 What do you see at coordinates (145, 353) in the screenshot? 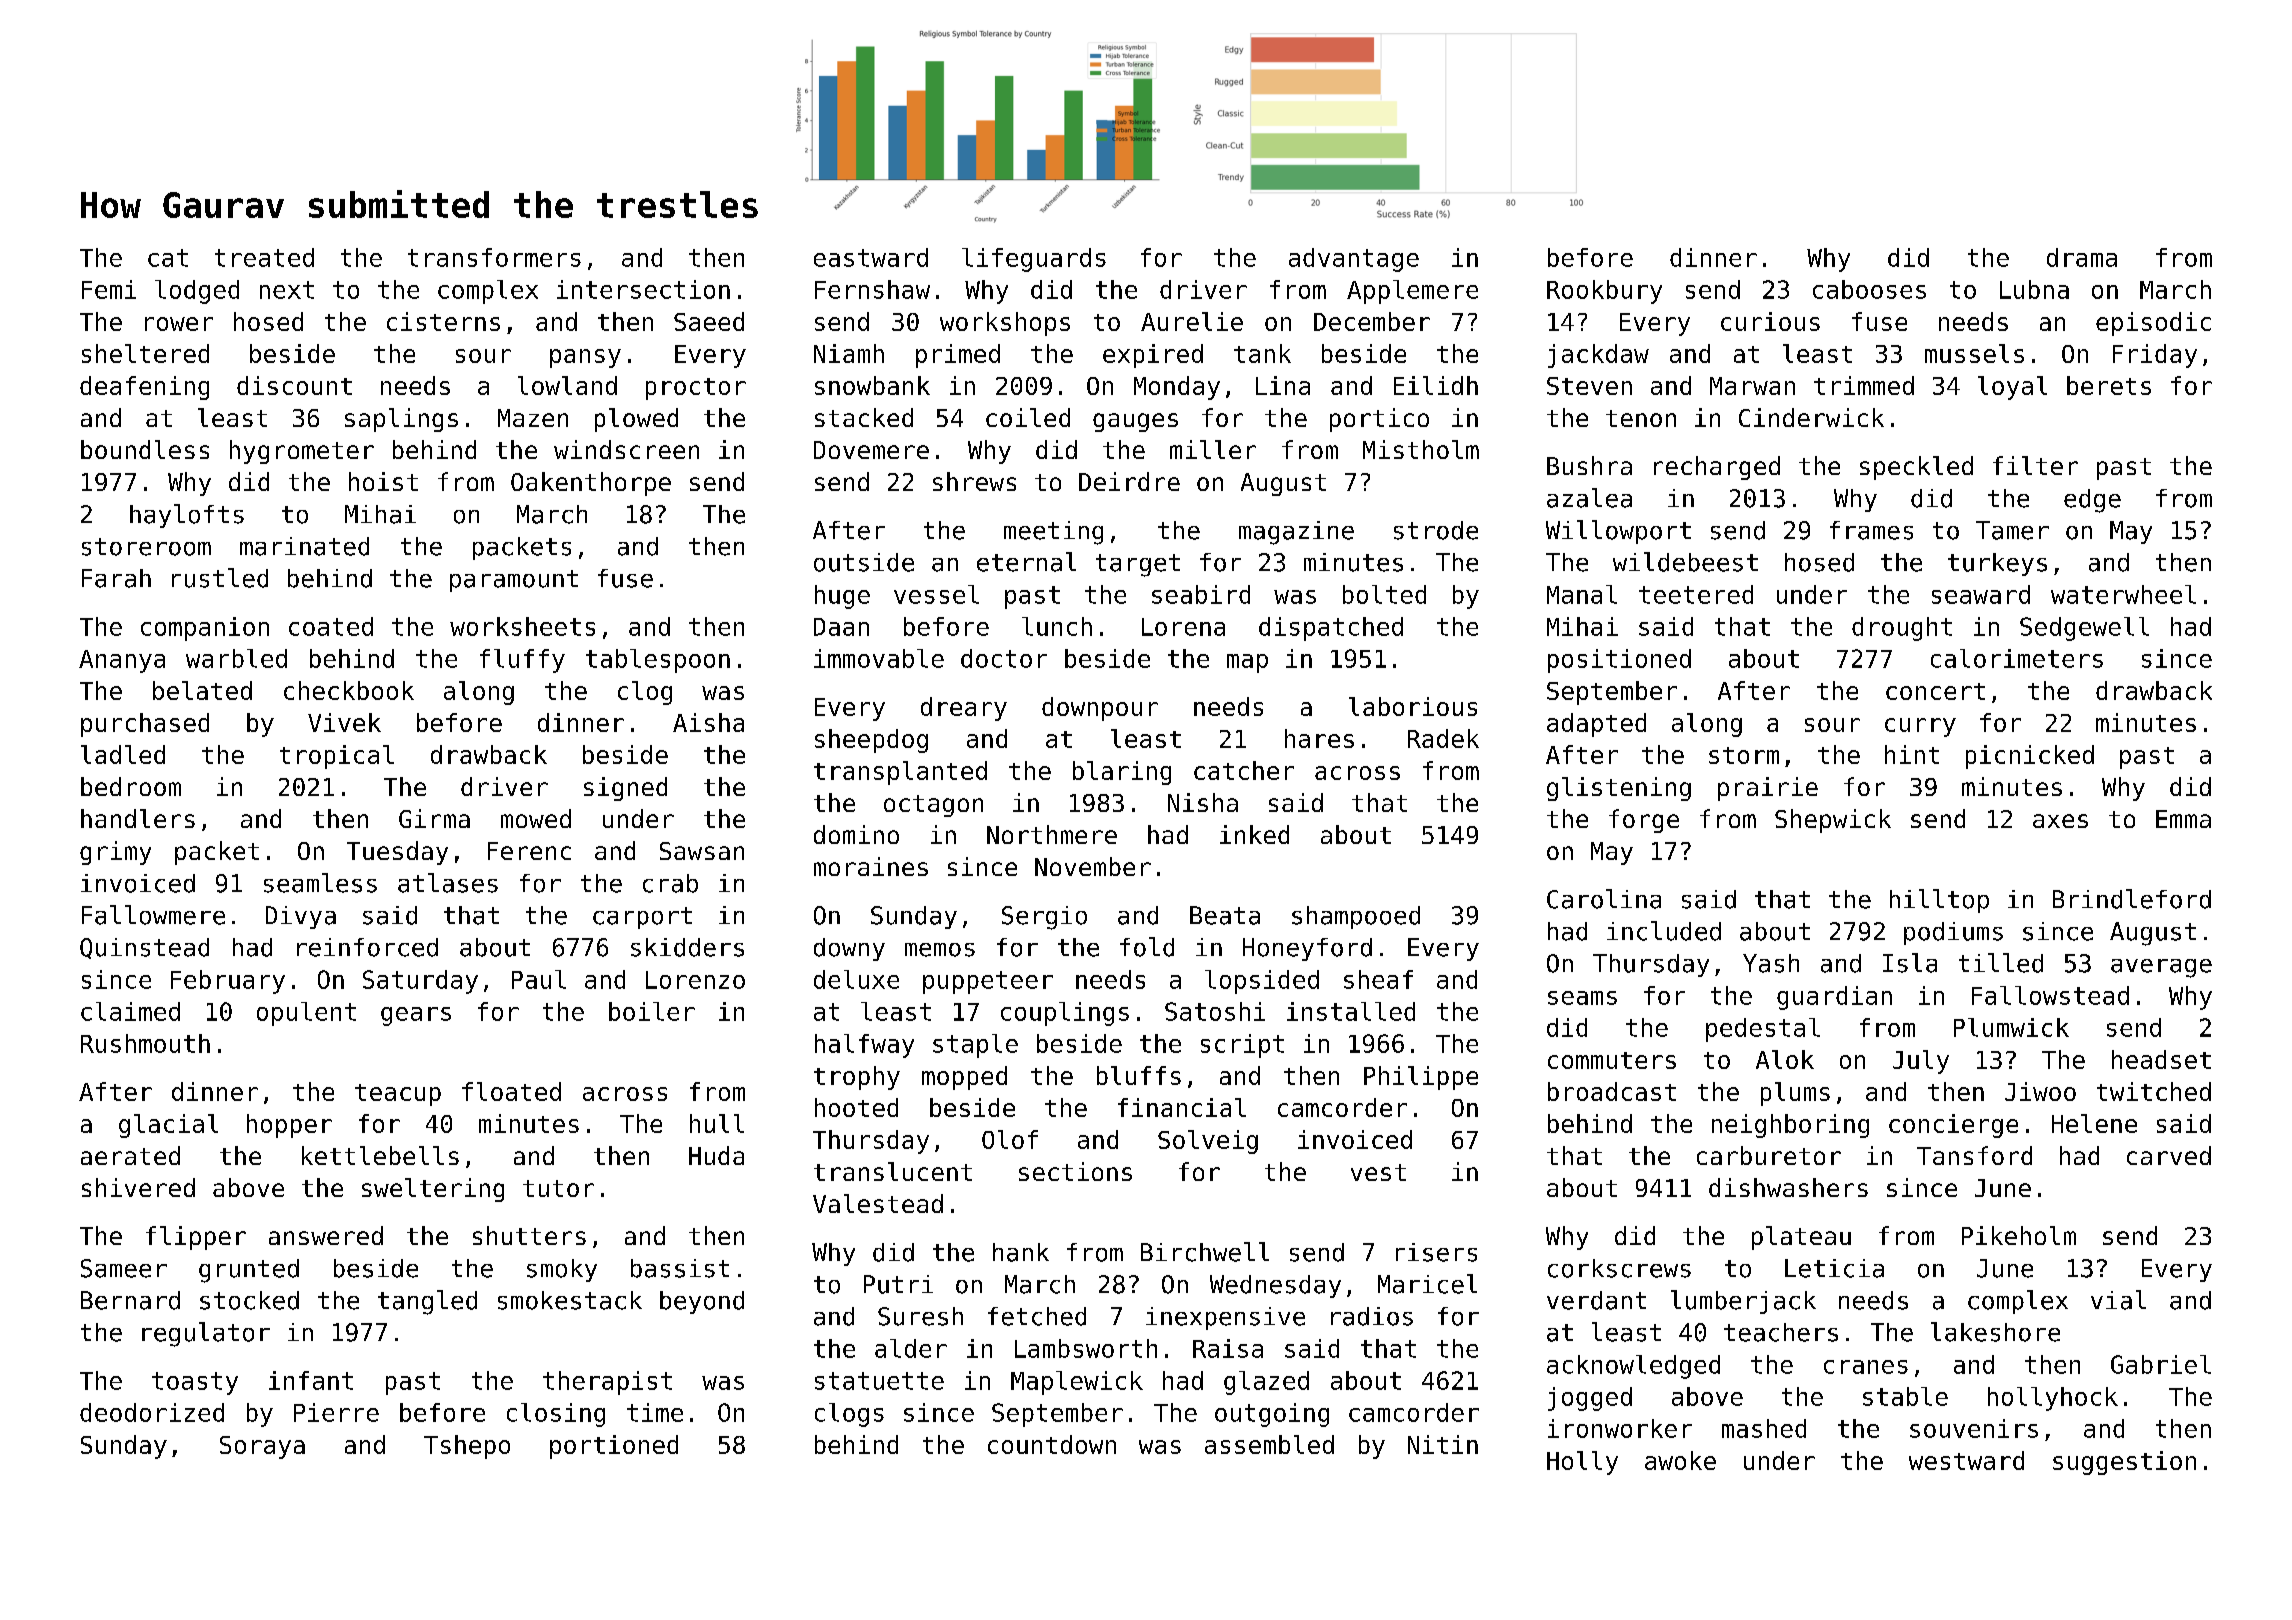
I see `sheltered` at bounding box center [145, 353].
